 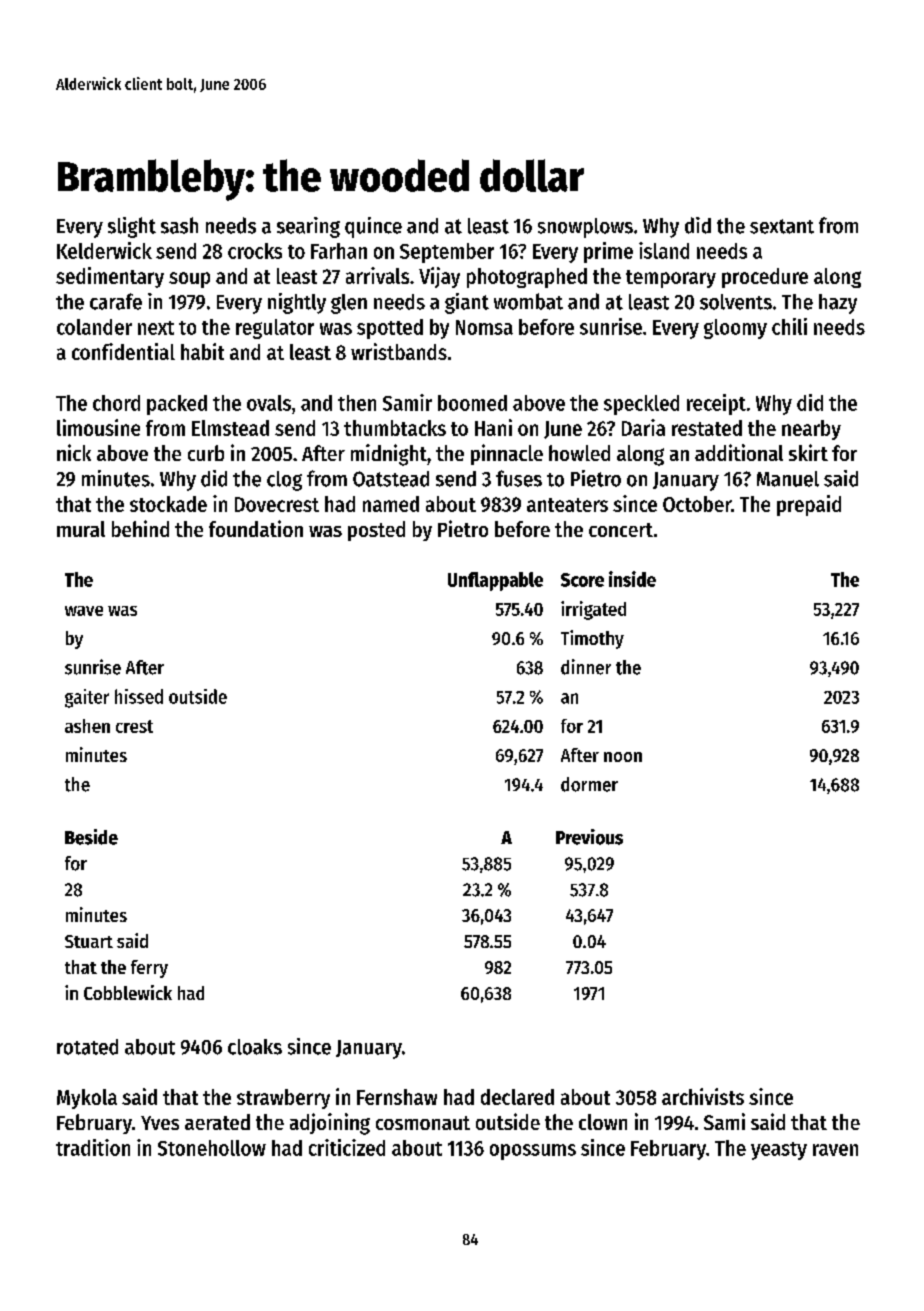 I want to click on snowplows, so click(x=585, y=228).
